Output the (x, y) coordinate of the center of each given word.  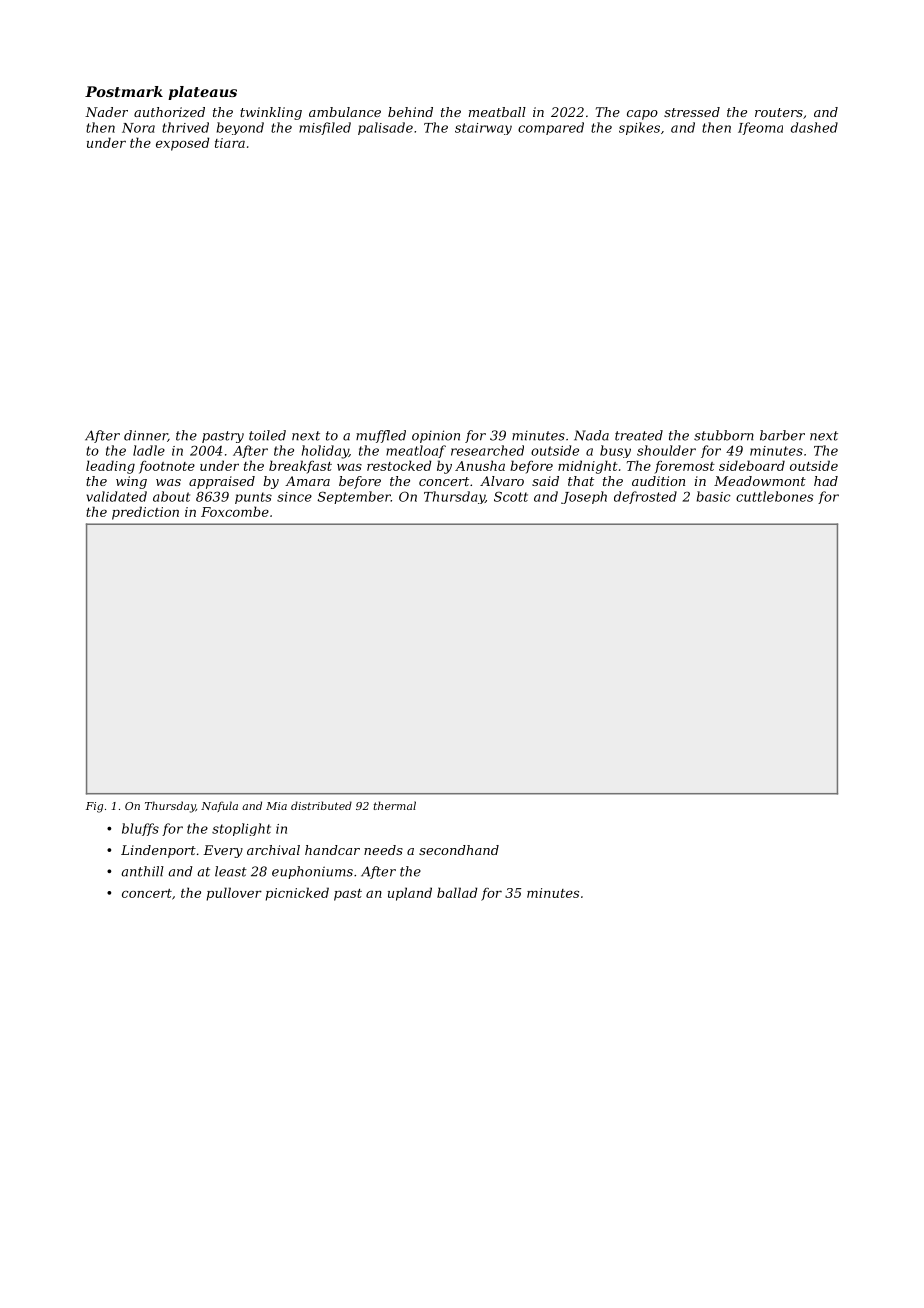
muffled (381, 436)
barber (782, 435)
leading (110, 467)
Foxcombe (235, 511)
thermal (395, 805)
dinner (146, 436)
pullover (234, 894)
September (354, 497)
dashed (814, 127)
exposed (183, 144)
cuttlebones (774, 496)
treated (639, 435)
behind (410, 112)
